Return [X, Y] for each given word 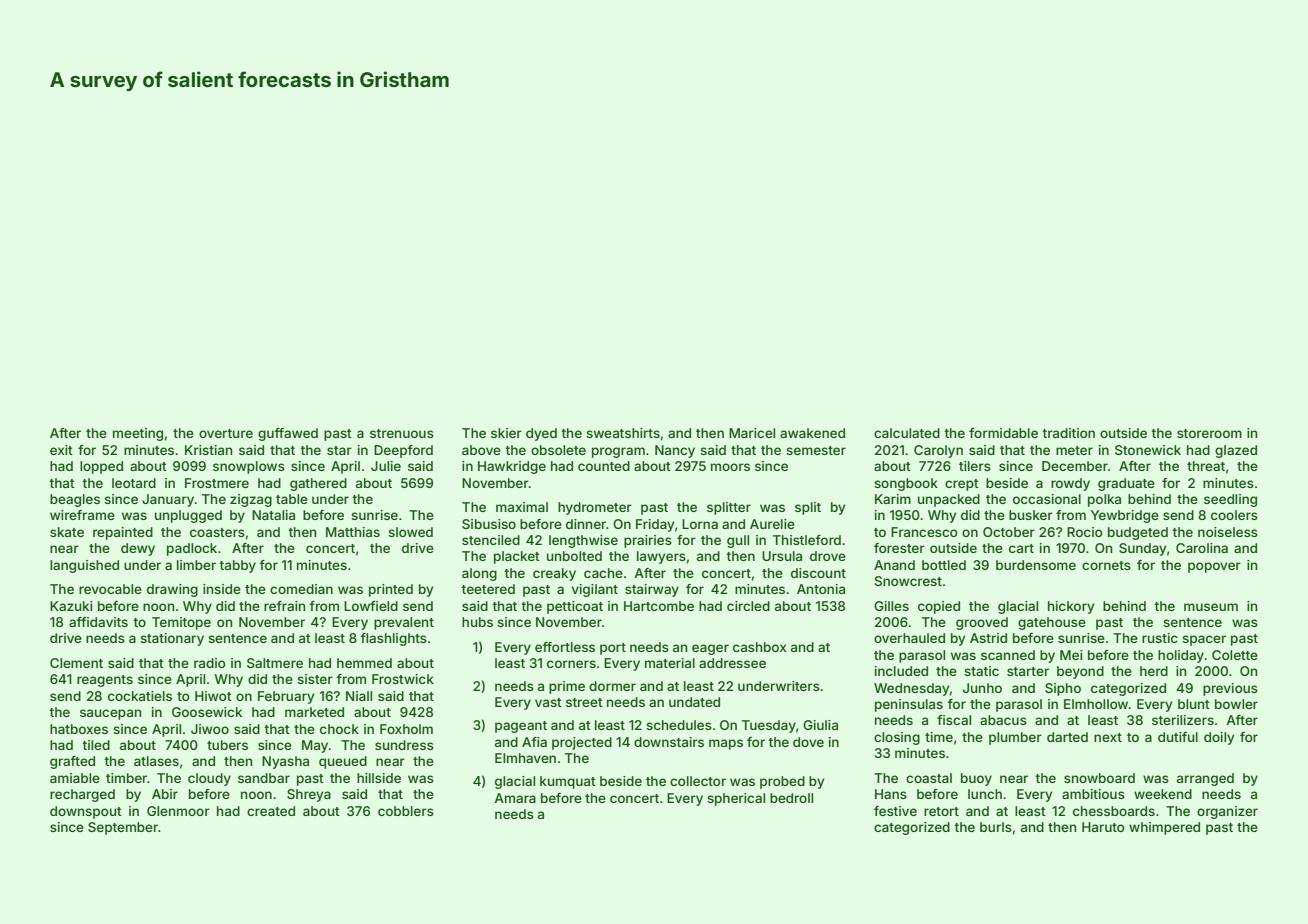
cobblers [406, 811]
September [123, 828]
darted [1067, 737]
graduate [1126, 484]
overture [226, 433]
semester [816, 450]
